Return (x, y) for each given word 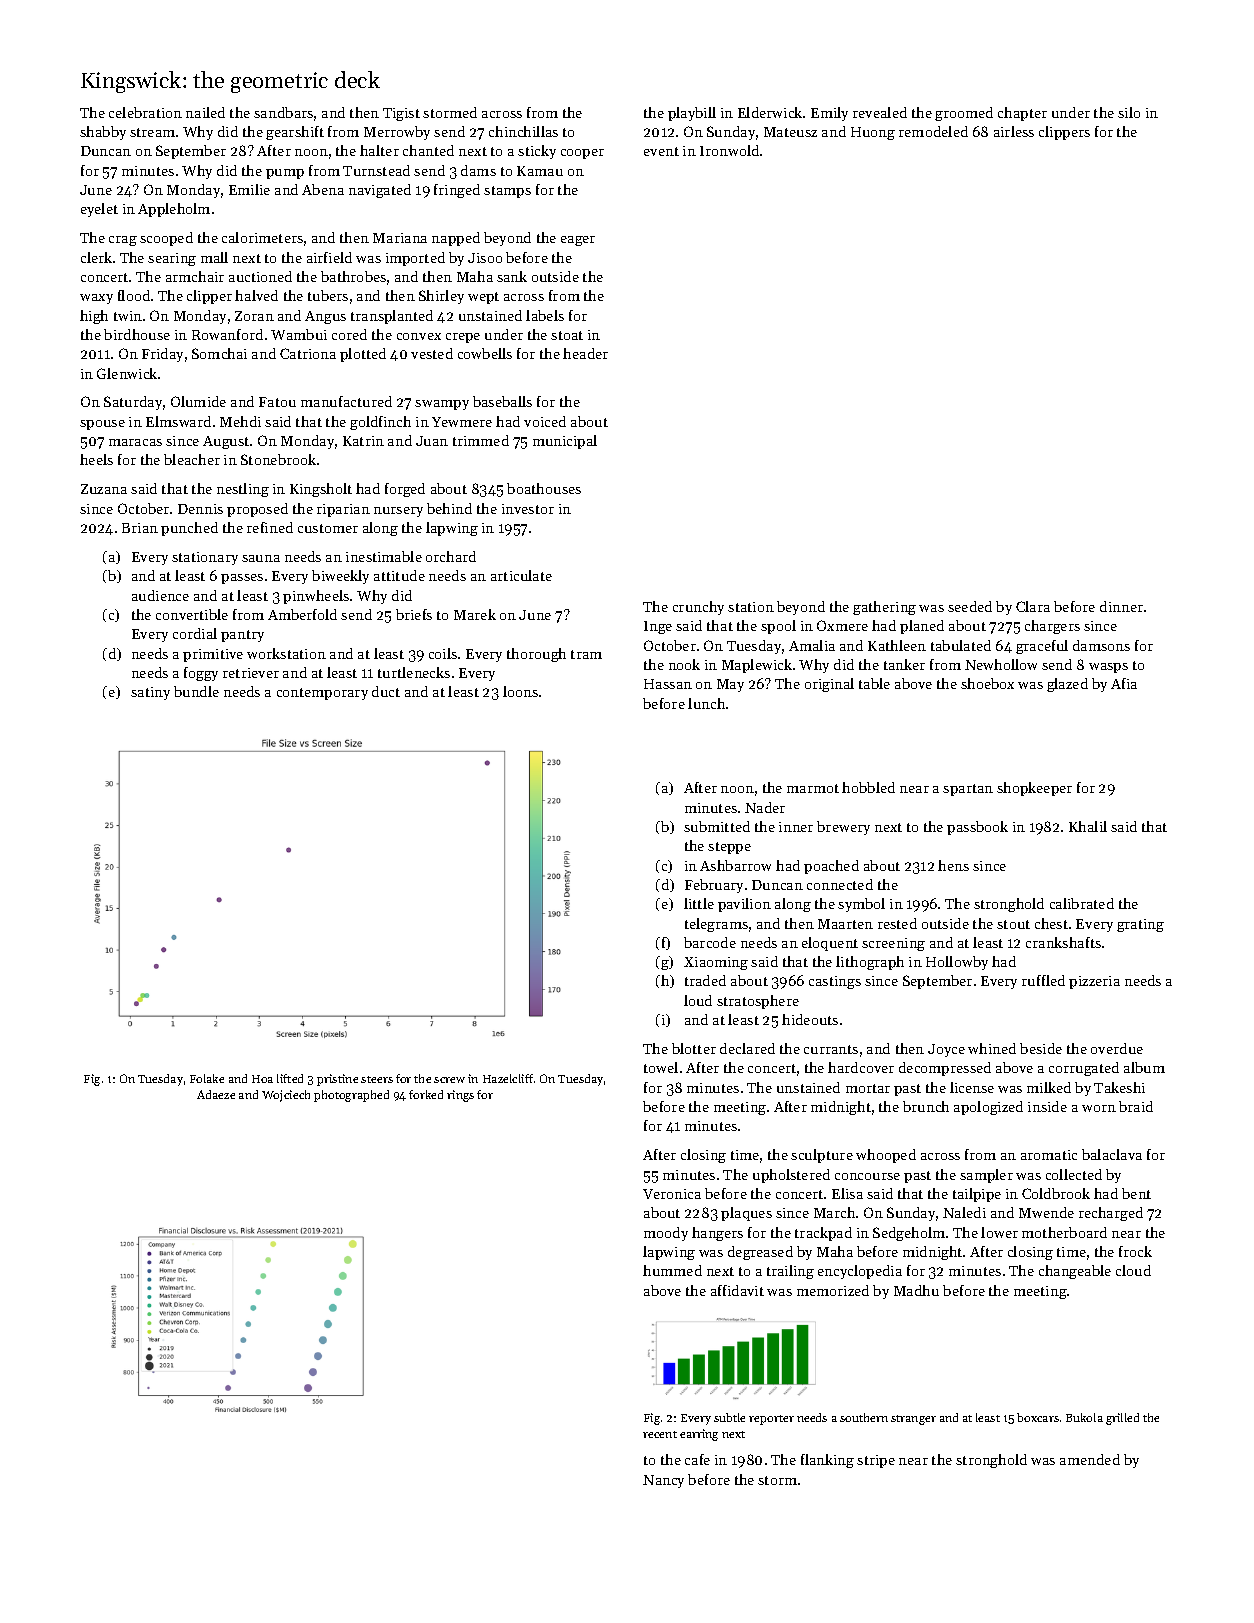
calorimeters (262, 237)
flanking (827, 1461)
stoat (567, 335)
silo (1129, 112)
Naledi (964, 1212)
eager (578, 241)
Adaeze (216, 1094)
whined (992, 1048)
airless (1014, 131)
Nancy (663, 1481)
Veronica (672, 1194)
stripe (876, 1461)
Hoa (262, 1079)
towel (661, 1067)
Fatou (277, 402)
